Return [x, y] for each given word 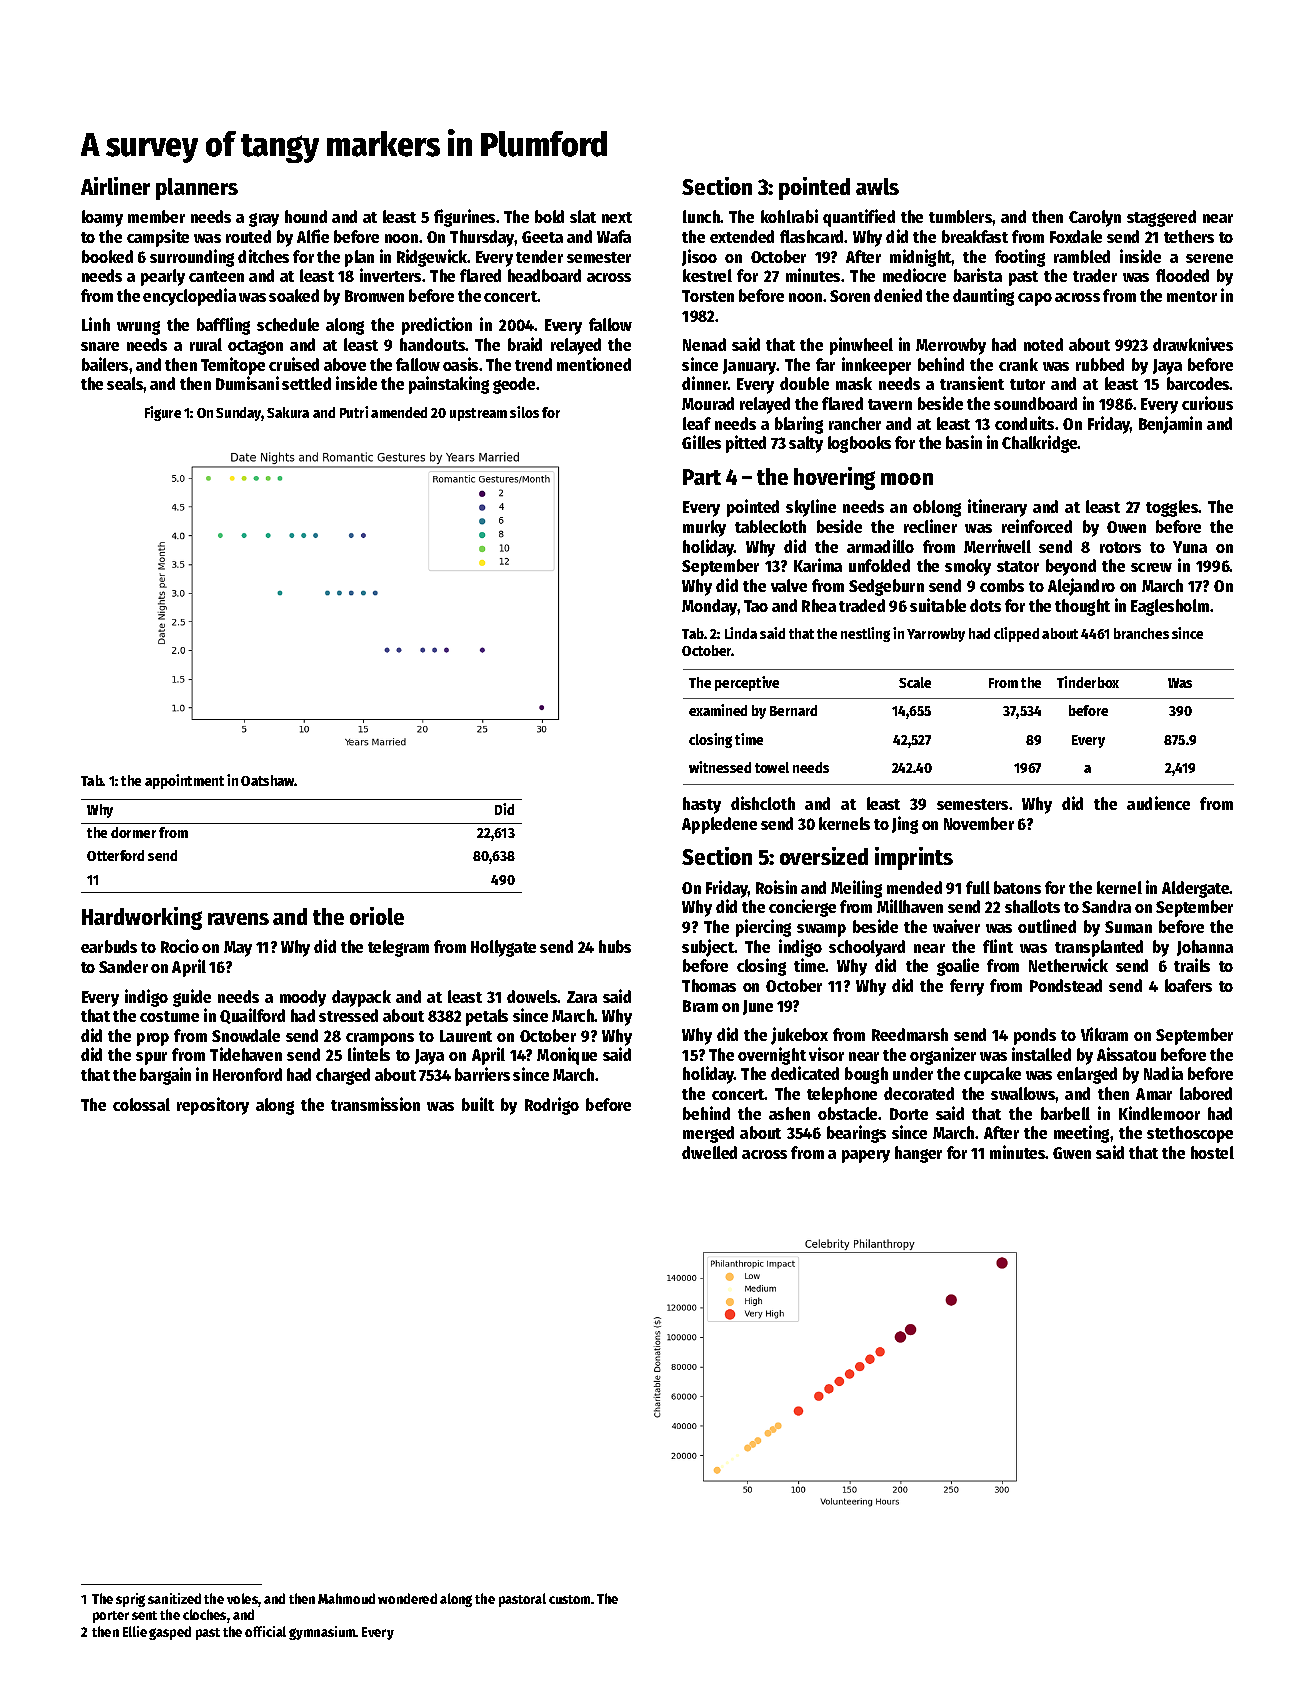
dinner [705, 383]
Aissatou [1126, 1054]
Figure [163, 413]
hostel [1212, 1152]
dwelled [709, 1152]
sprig [130, 1600]
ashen [789, 1113]
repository [213, 1106]
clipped [1016, 634]
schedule [288, 324]
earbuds [109, 946]
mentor [1192, 296]
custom [569, 1599]
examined [718, 710]
